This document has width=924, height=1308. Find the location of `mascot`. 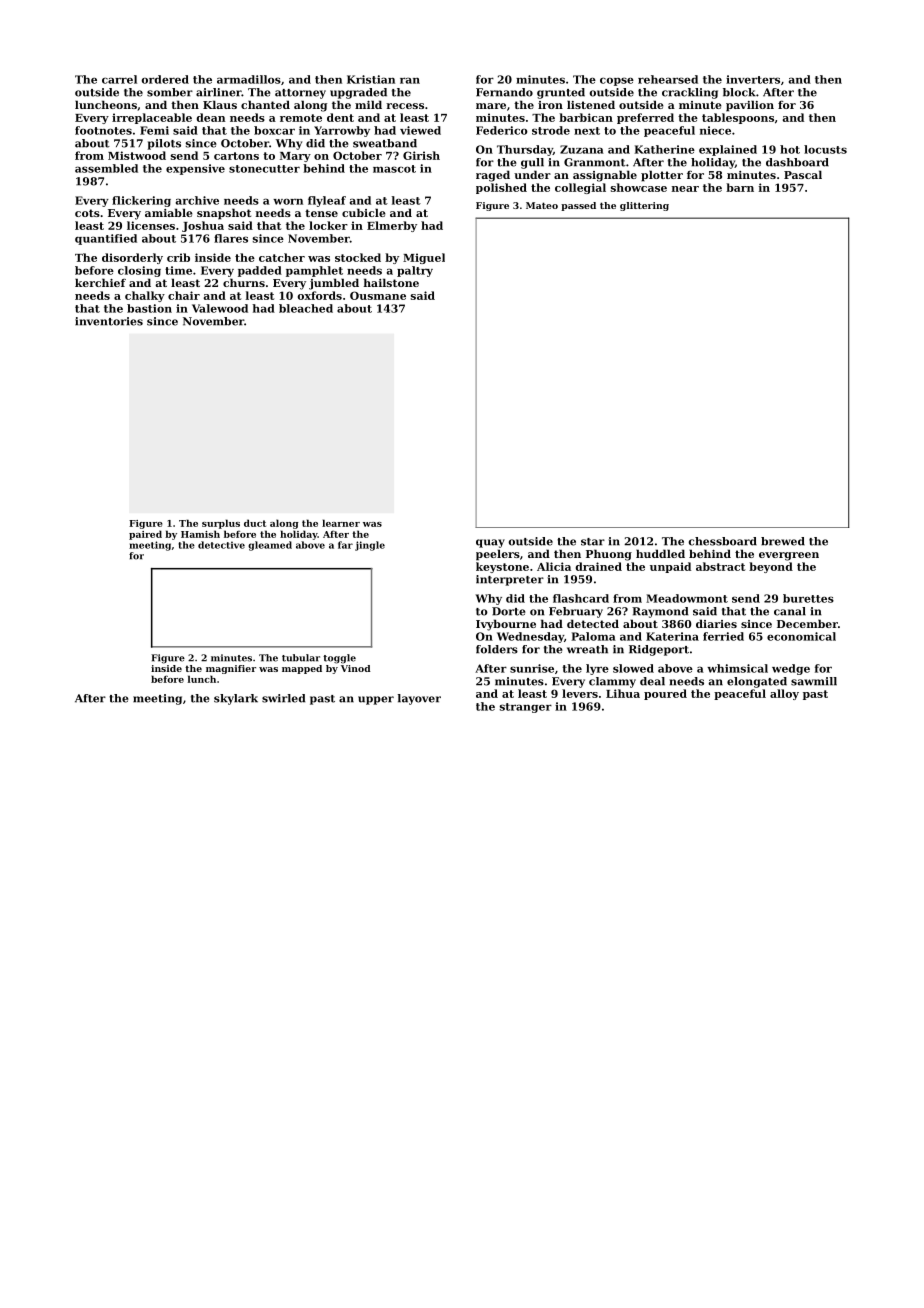

mascot is located at coordinates (394, 169).
